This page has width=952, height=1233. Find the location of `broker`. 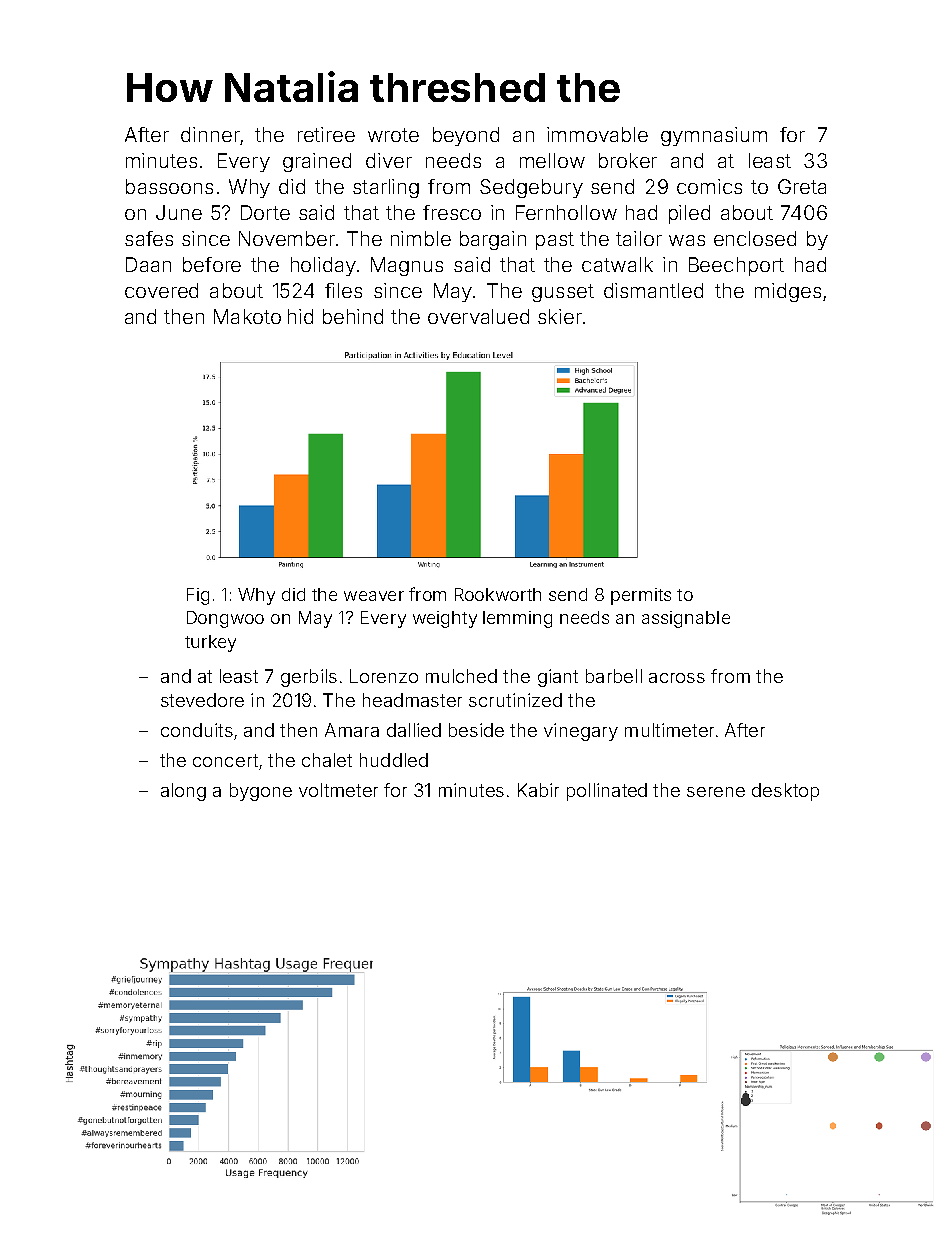

broker is located at coordinates (628, 160).
